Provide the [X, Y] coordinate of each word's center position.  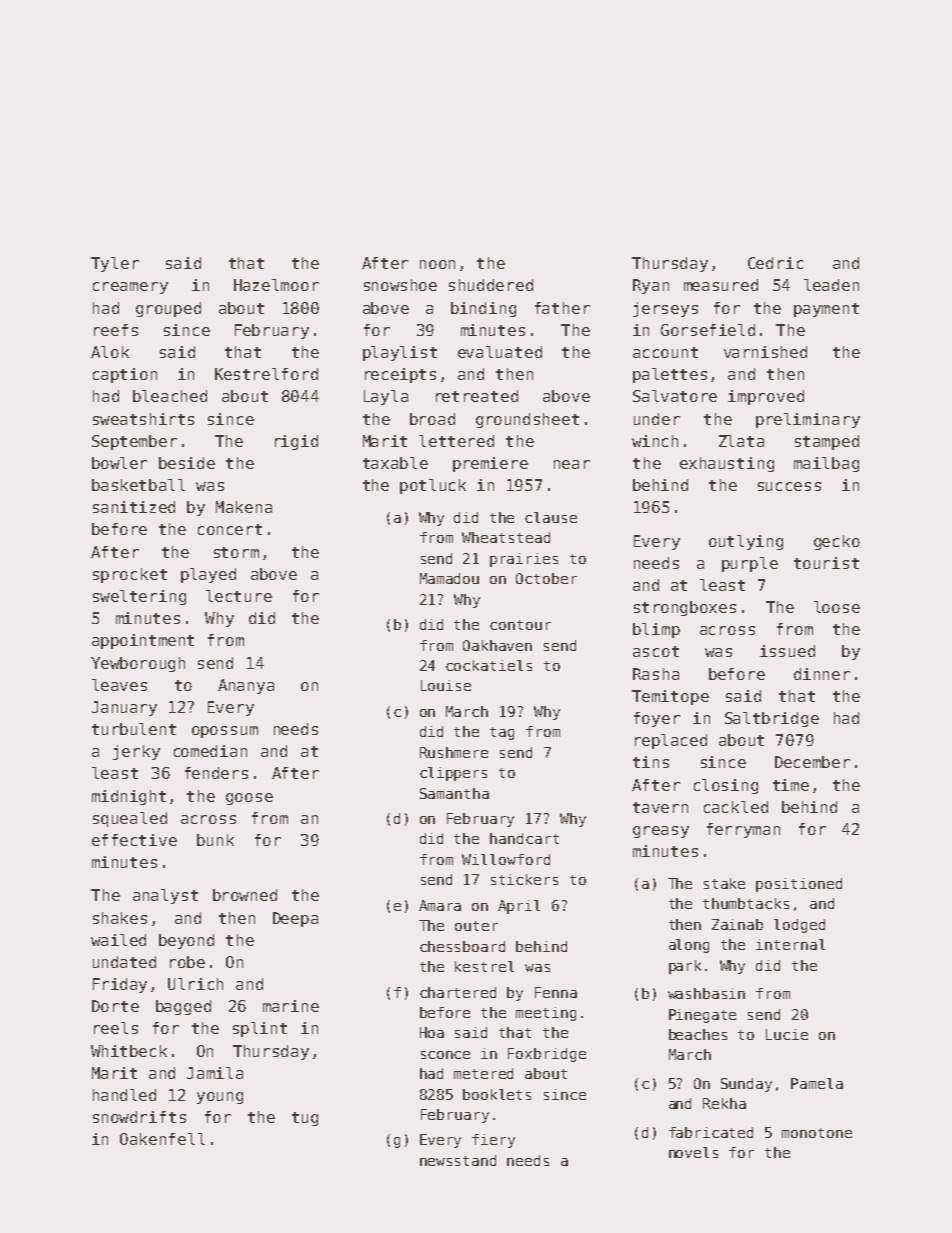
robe [187, 962]
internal [790, 944]
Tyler [115, 264]
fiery [493, 1141]
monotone [817, 1133]
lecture [239, 596]
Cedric [775, 263]
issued [787, 651]
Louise [446, 685]
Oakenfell [162, 1139]
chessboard [462, 946]
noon [437, 264]
